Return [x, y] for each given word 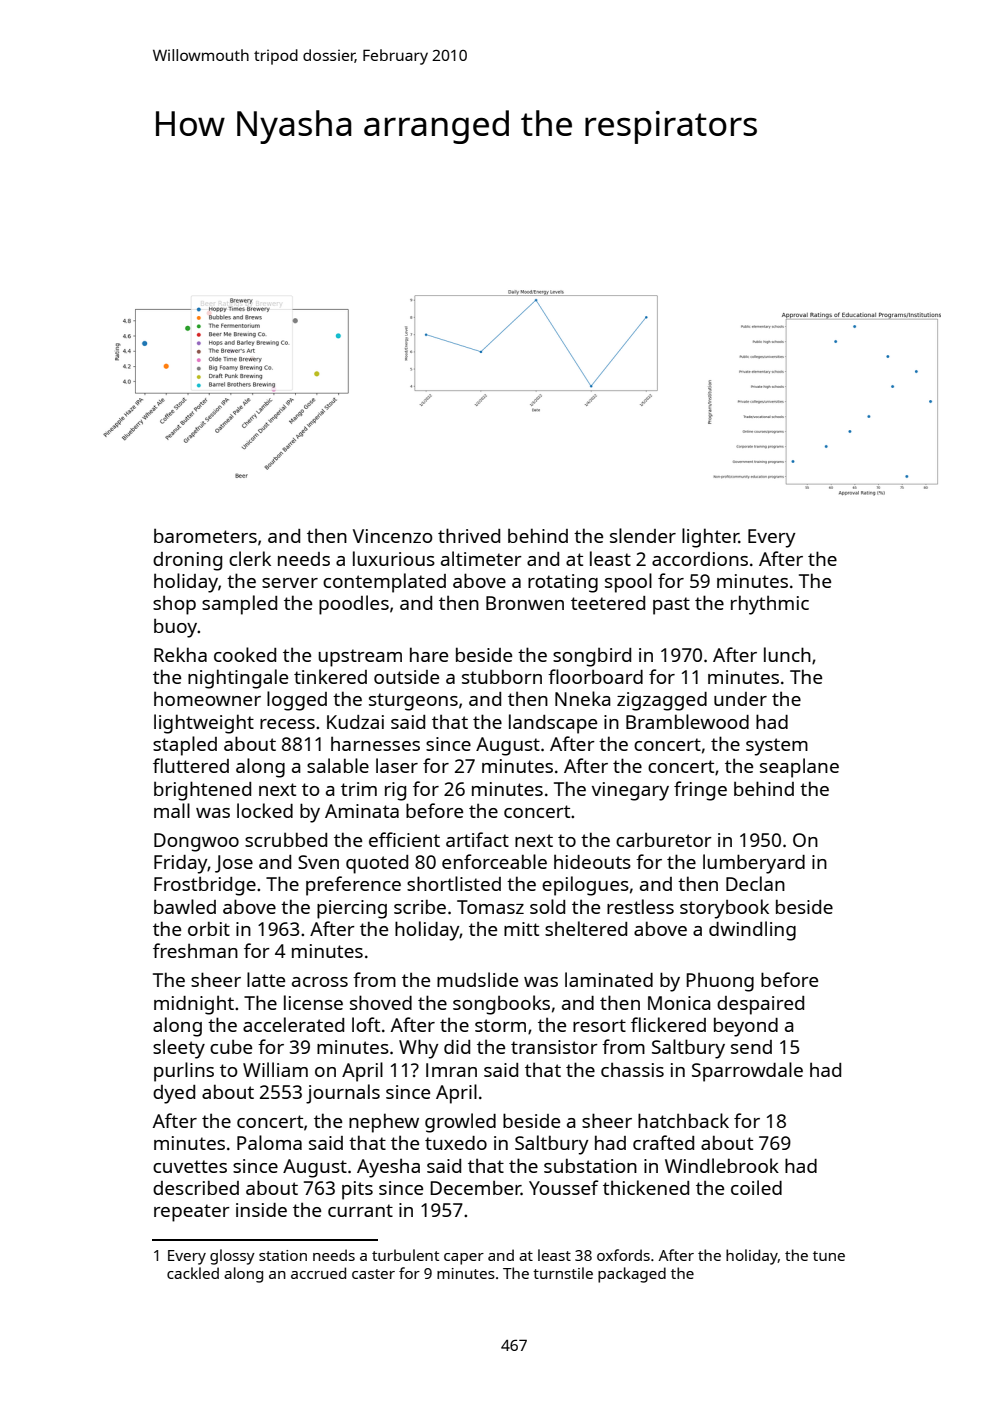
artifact [477, 839]
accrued [318, 1273]
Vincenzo [393, 536]
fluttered [191, 765]
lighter [710, 538]
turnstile [563, 1273]
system [777, 747]
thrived [469, 535]
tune [829, 1256]
